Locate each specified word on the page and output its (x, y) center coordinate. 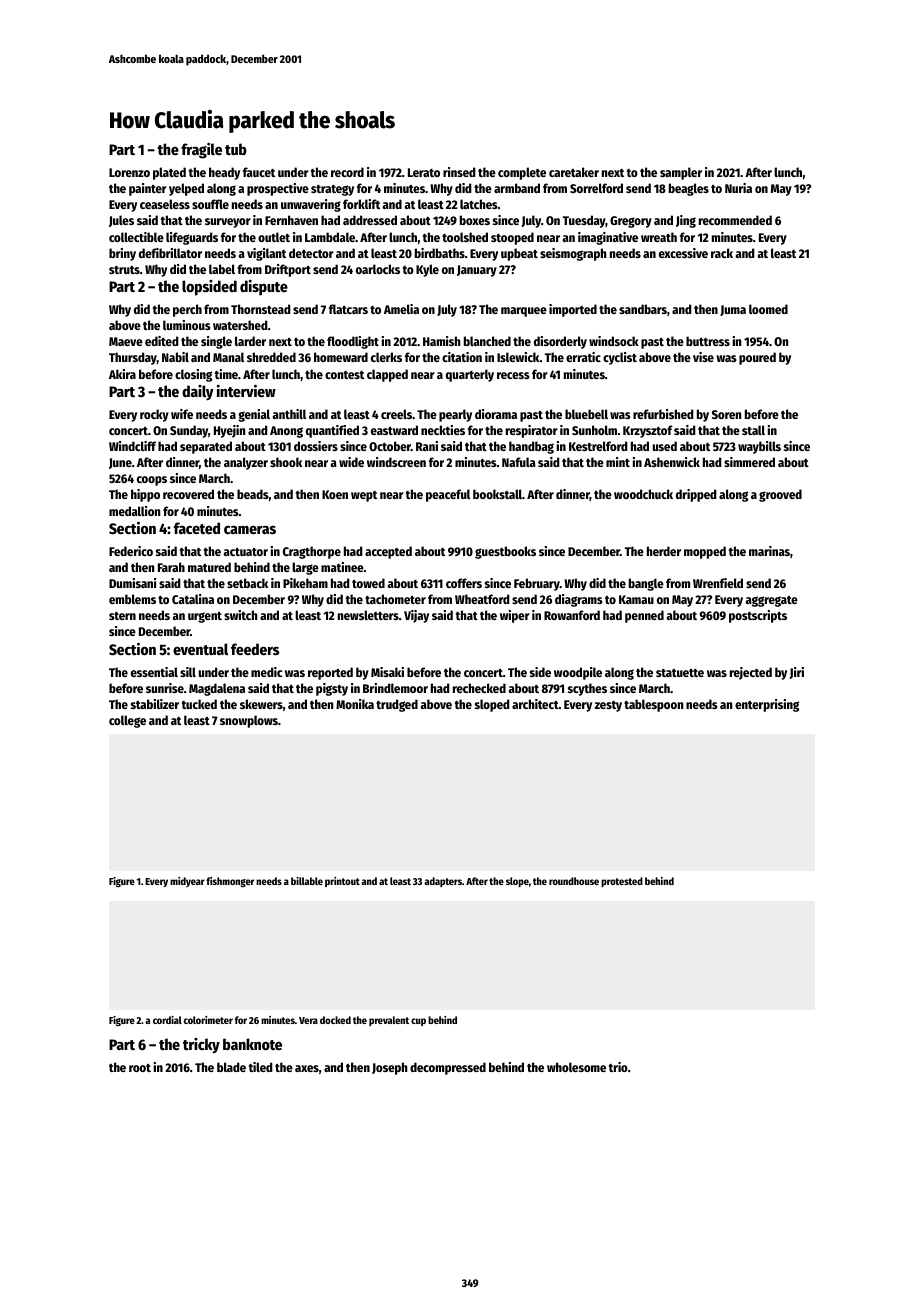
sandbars (643, 309)
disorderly (560, 342)
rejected (751, 673)
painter (148, 189)
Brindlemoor (395, 688)
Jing (686, 221)
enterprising (767, 705)
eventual (200, 649)
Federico (131, 551)
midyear (187, 882)
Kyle (427, 270)
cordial (167, 1020)
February (537, 584)
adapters (443, 882)
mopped (705, 552)
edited (162, 341)
